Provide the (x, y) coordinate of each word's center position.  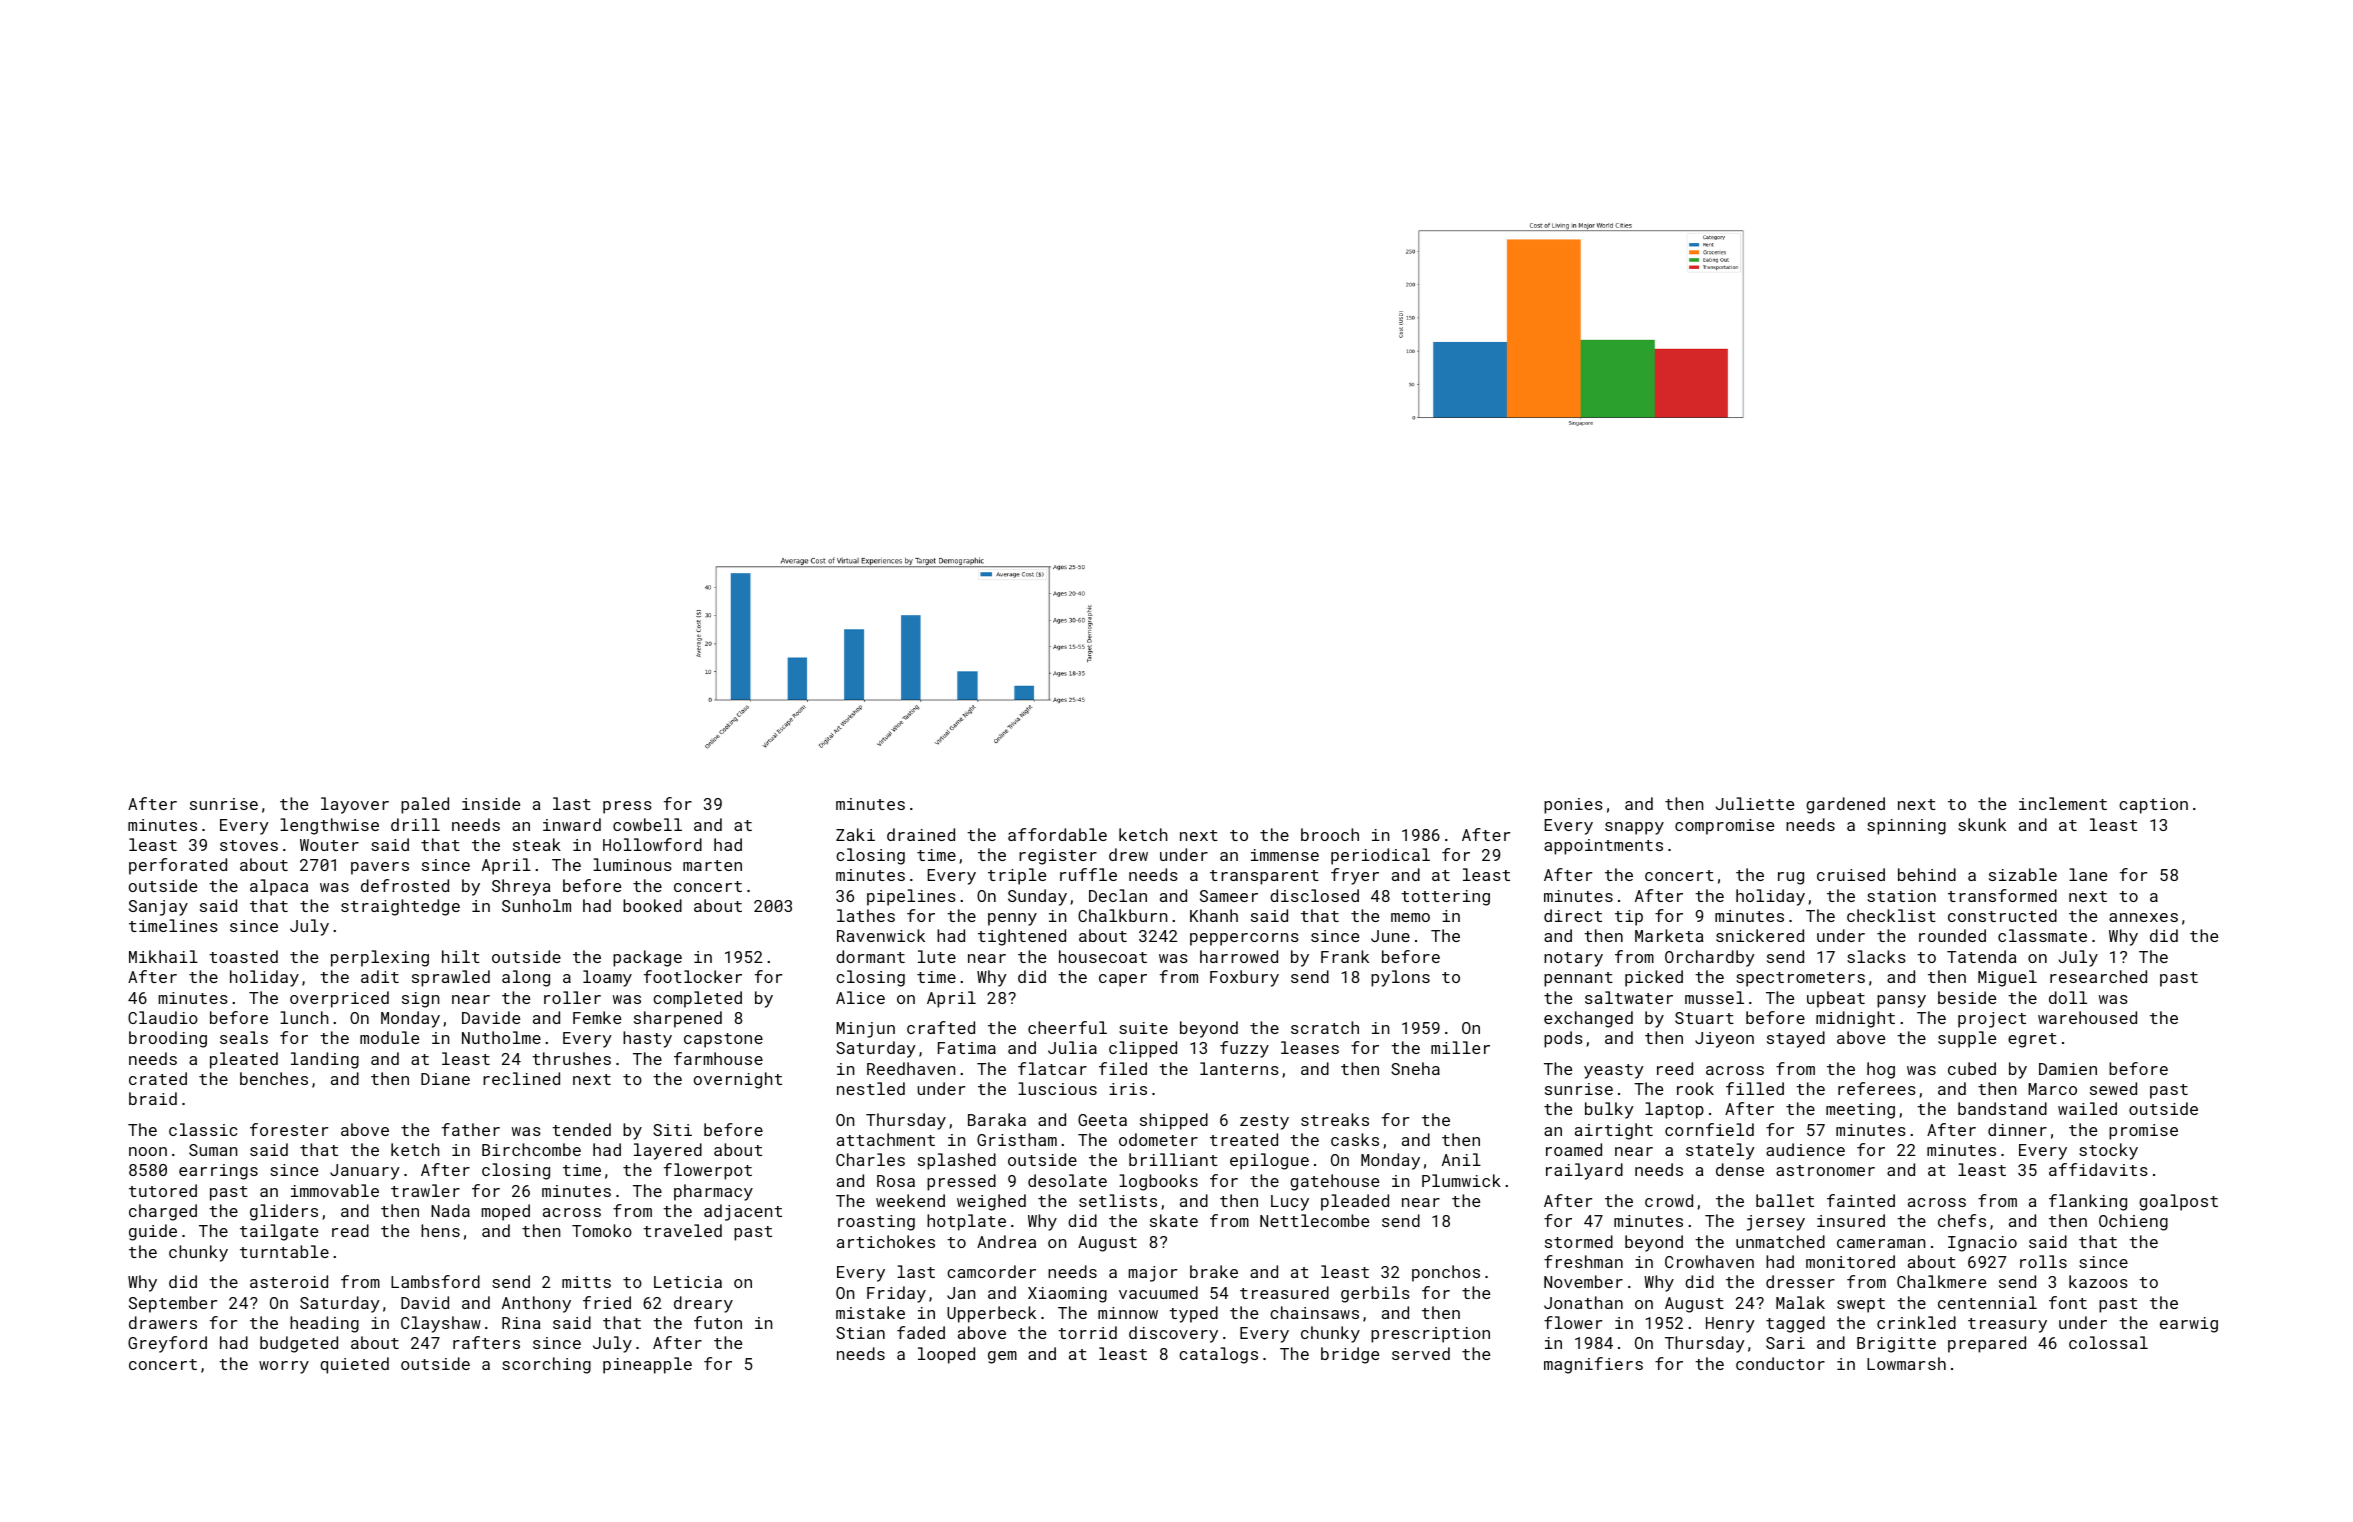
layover (355, 805)
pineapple (647, 1365)
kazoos (2098, 1281)
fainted (1861, 1200)
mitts (586, 1282)
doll (2068, 997)
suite (1143, 1028)
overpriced (339, 999)
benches (274, 1078)
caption (2153, 806)
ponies (1573, 806)
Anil (1461, 1159)
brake (1214, 1271)
